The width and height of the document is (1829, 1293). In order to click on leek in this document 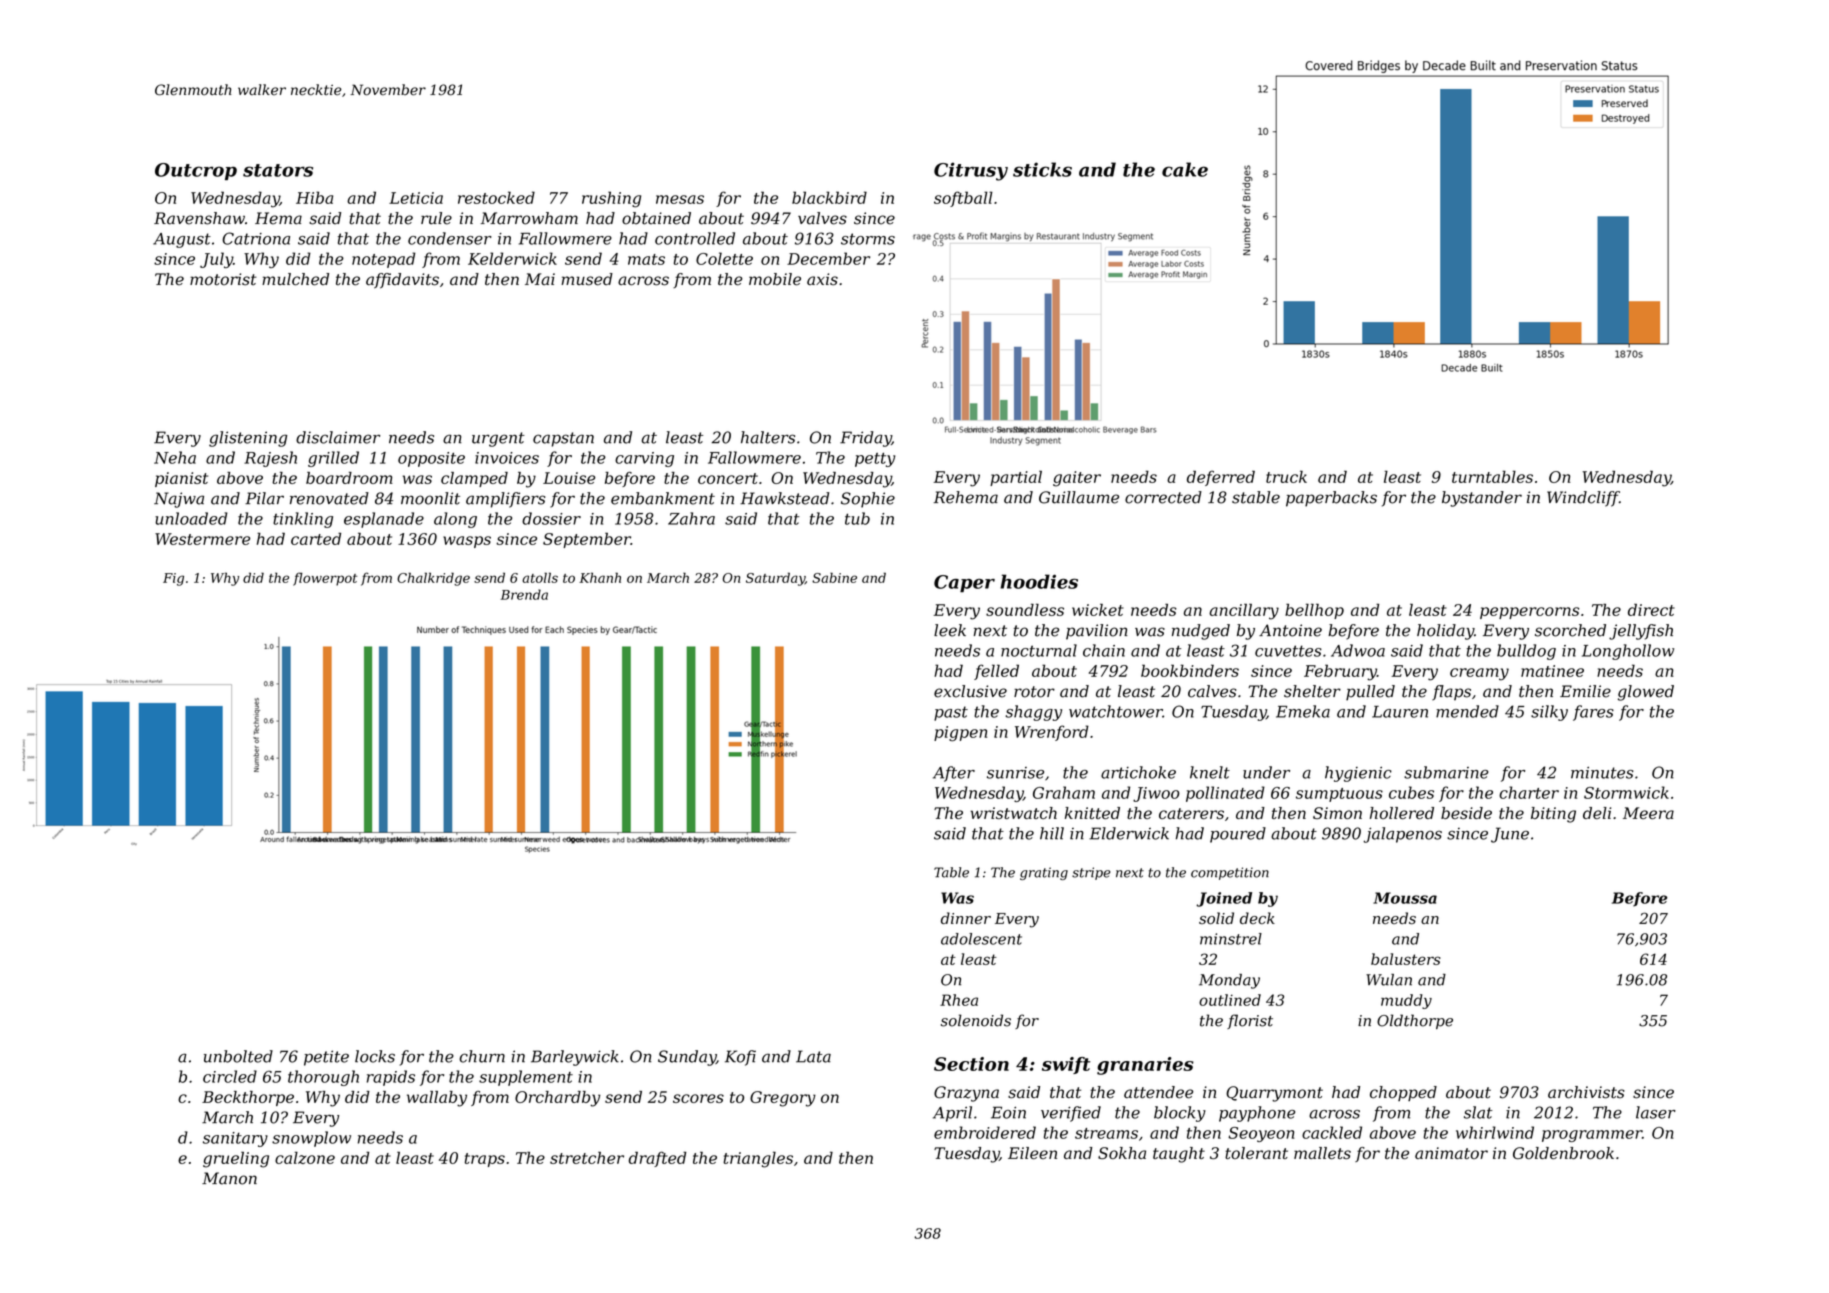, I will do `click(950, 630)`.
